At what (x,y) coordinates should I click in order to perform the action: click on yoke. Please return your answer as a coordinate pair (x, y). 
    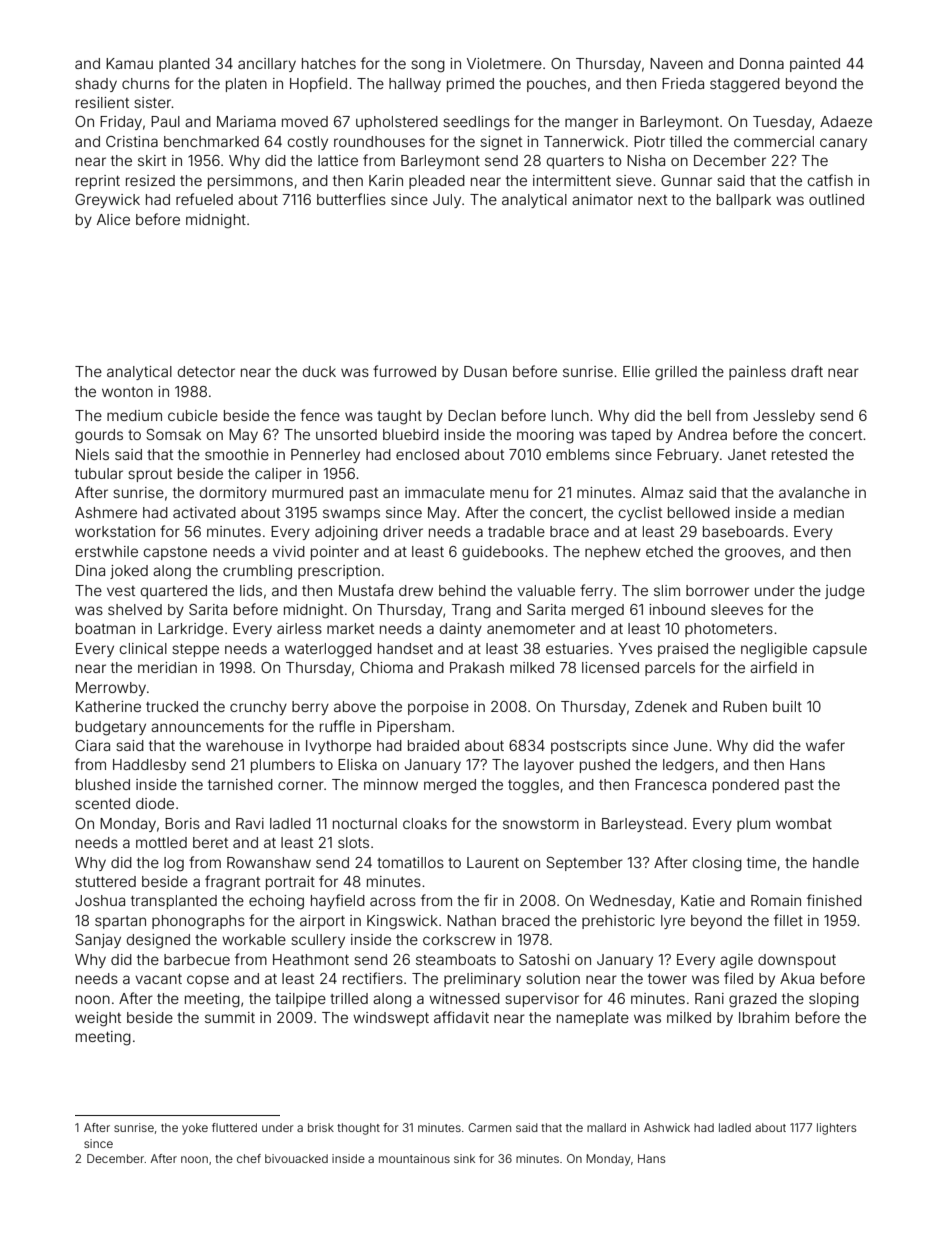
    Looking at the image, I should click on (195, 1129).
